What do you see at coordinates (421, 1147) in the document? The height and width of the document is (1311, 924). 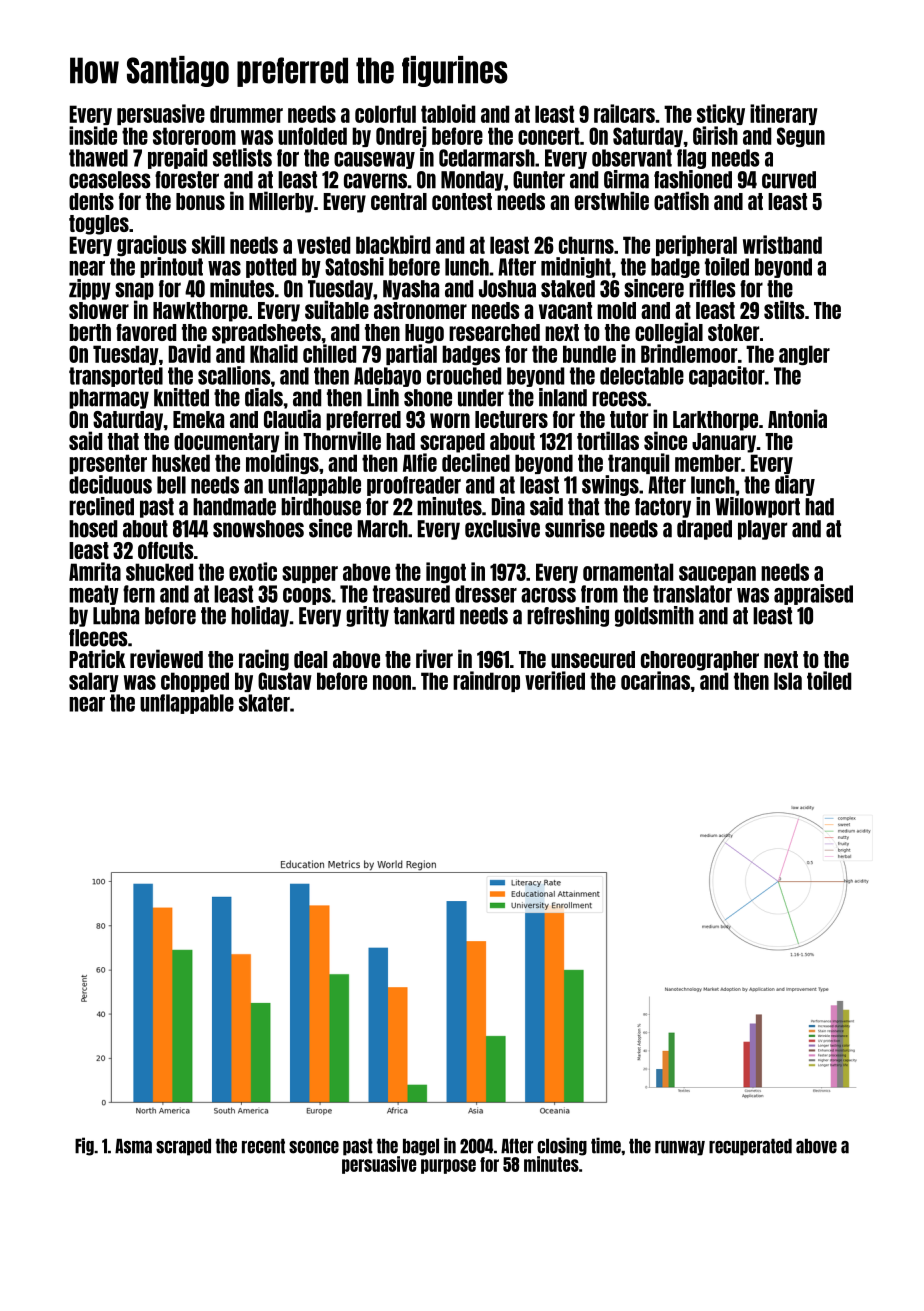 I see `bagel` at bounding box center [421, 1147].
